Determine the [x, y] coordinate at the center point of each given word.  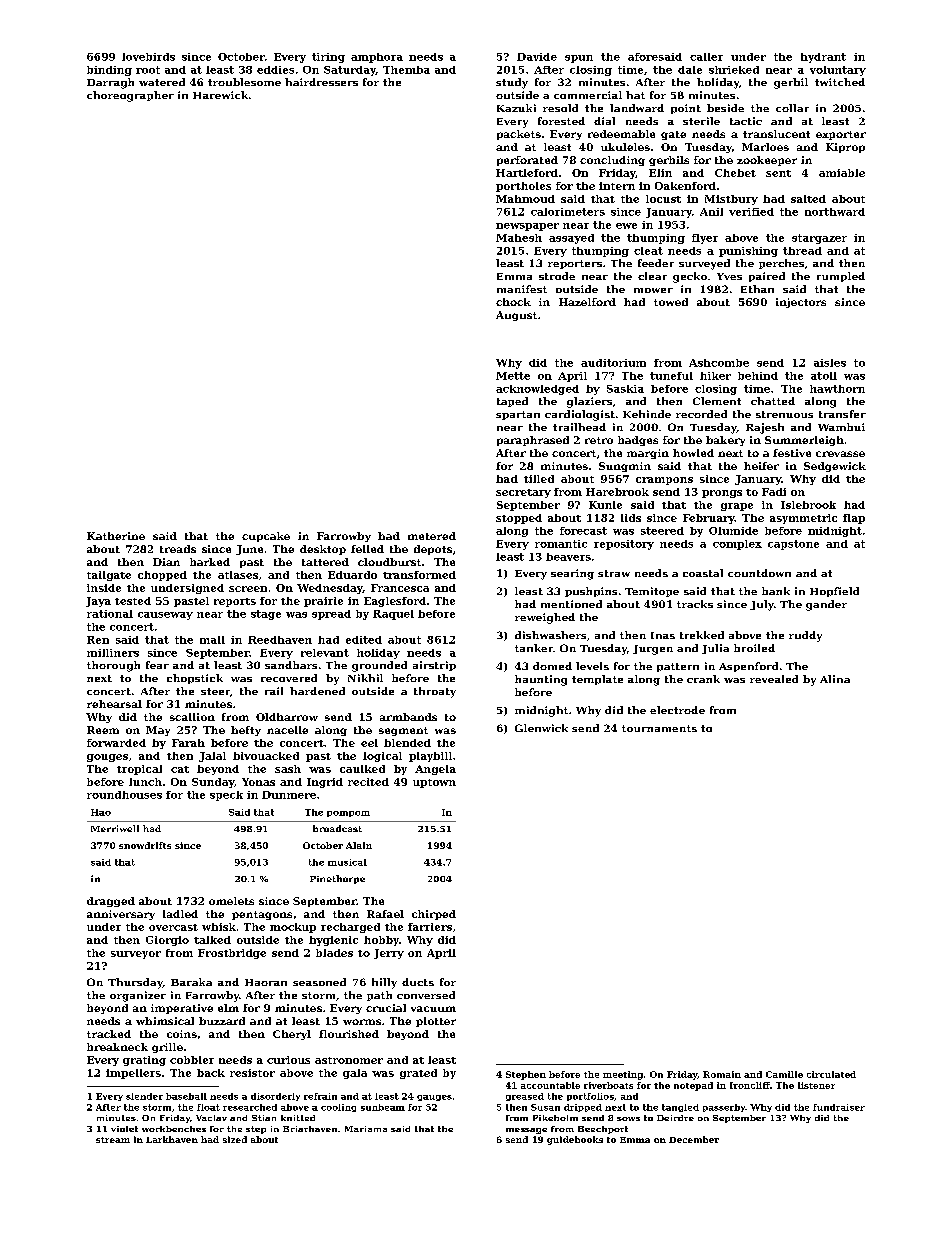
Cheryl [292, 1035]
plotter [436, 1022]
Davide [537, 57]
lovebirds [148, 57]
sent [778, 173]
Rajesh [765, 428]
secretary [523, 493]
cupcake [266, 537]
